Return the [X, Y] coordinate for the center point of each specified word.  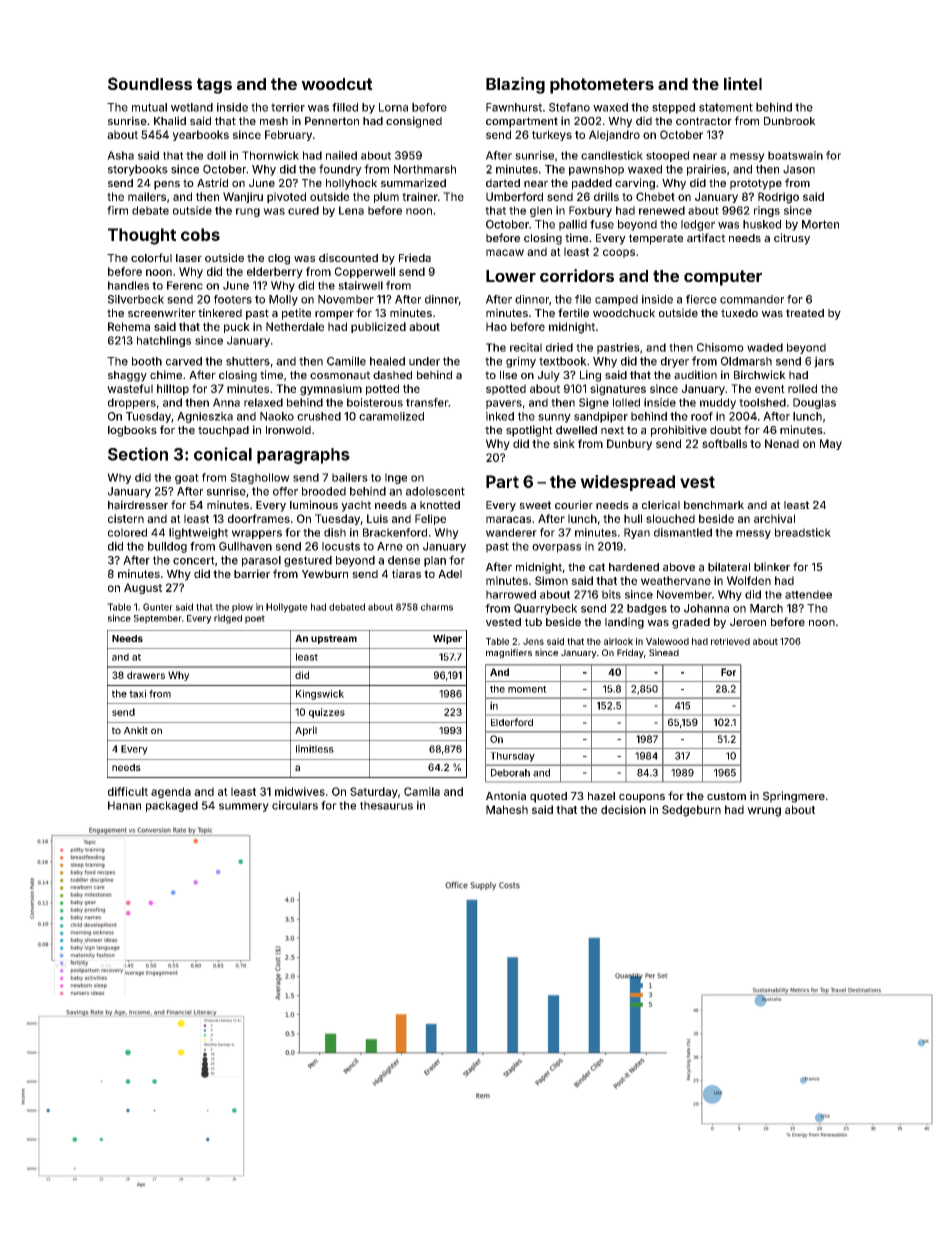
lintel [743, 83]
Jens [533, 641]
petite [296, 314]
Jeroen [748, 622]
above [679, 567]
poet [255, 619]
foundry [340, 170]
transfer [427, 402]
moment [527, 689]
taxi [137, 694]
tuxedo [739, 313]
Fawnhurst [514, 107]
